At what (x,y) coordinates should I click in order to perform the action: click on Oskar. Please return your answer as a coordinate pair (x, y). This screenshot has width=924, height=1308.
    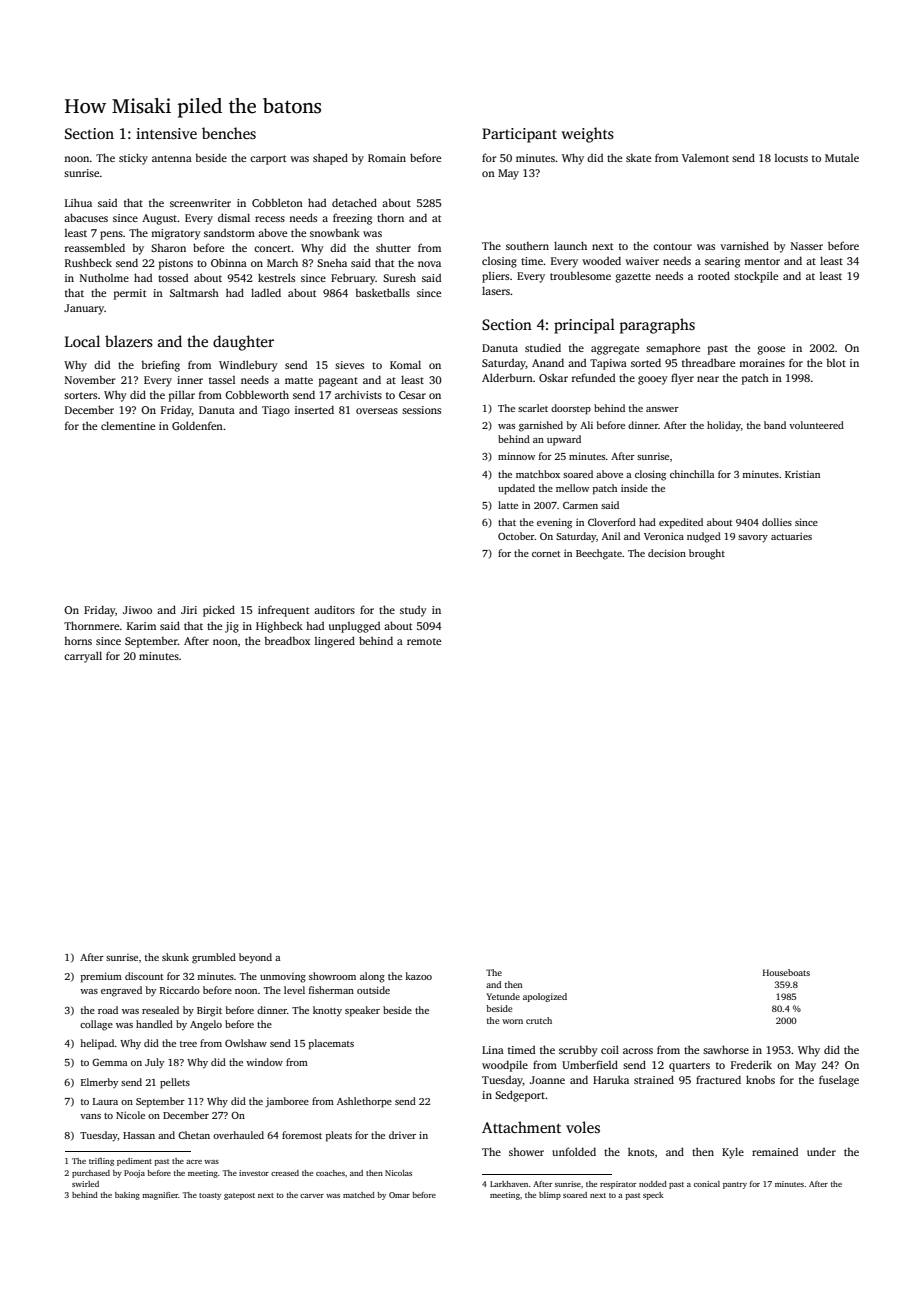
    Looking at the image, I should click on (553, 377).
